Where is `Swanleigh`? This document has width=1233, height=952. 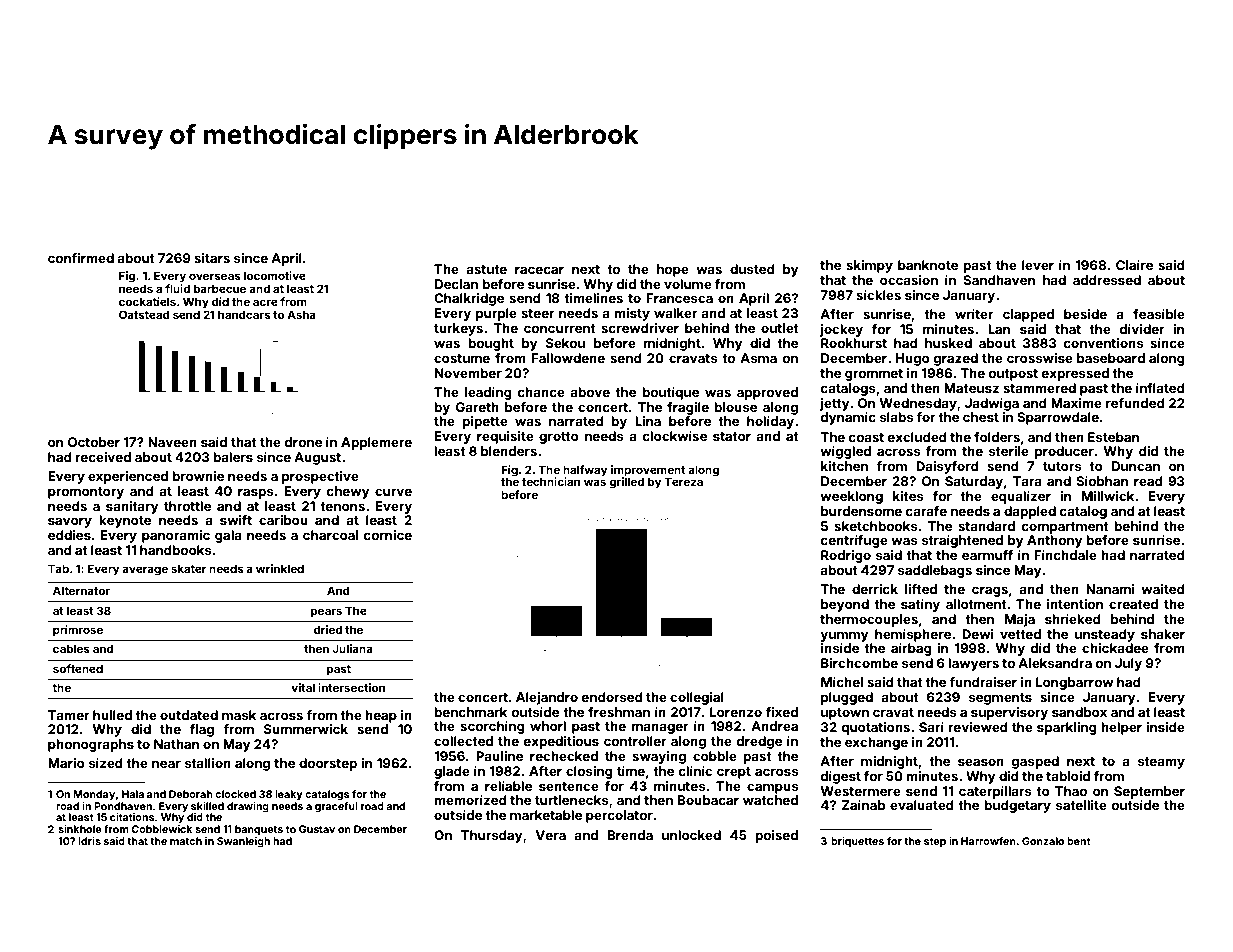 Swanleigh is located at coordinates (243, 842).
